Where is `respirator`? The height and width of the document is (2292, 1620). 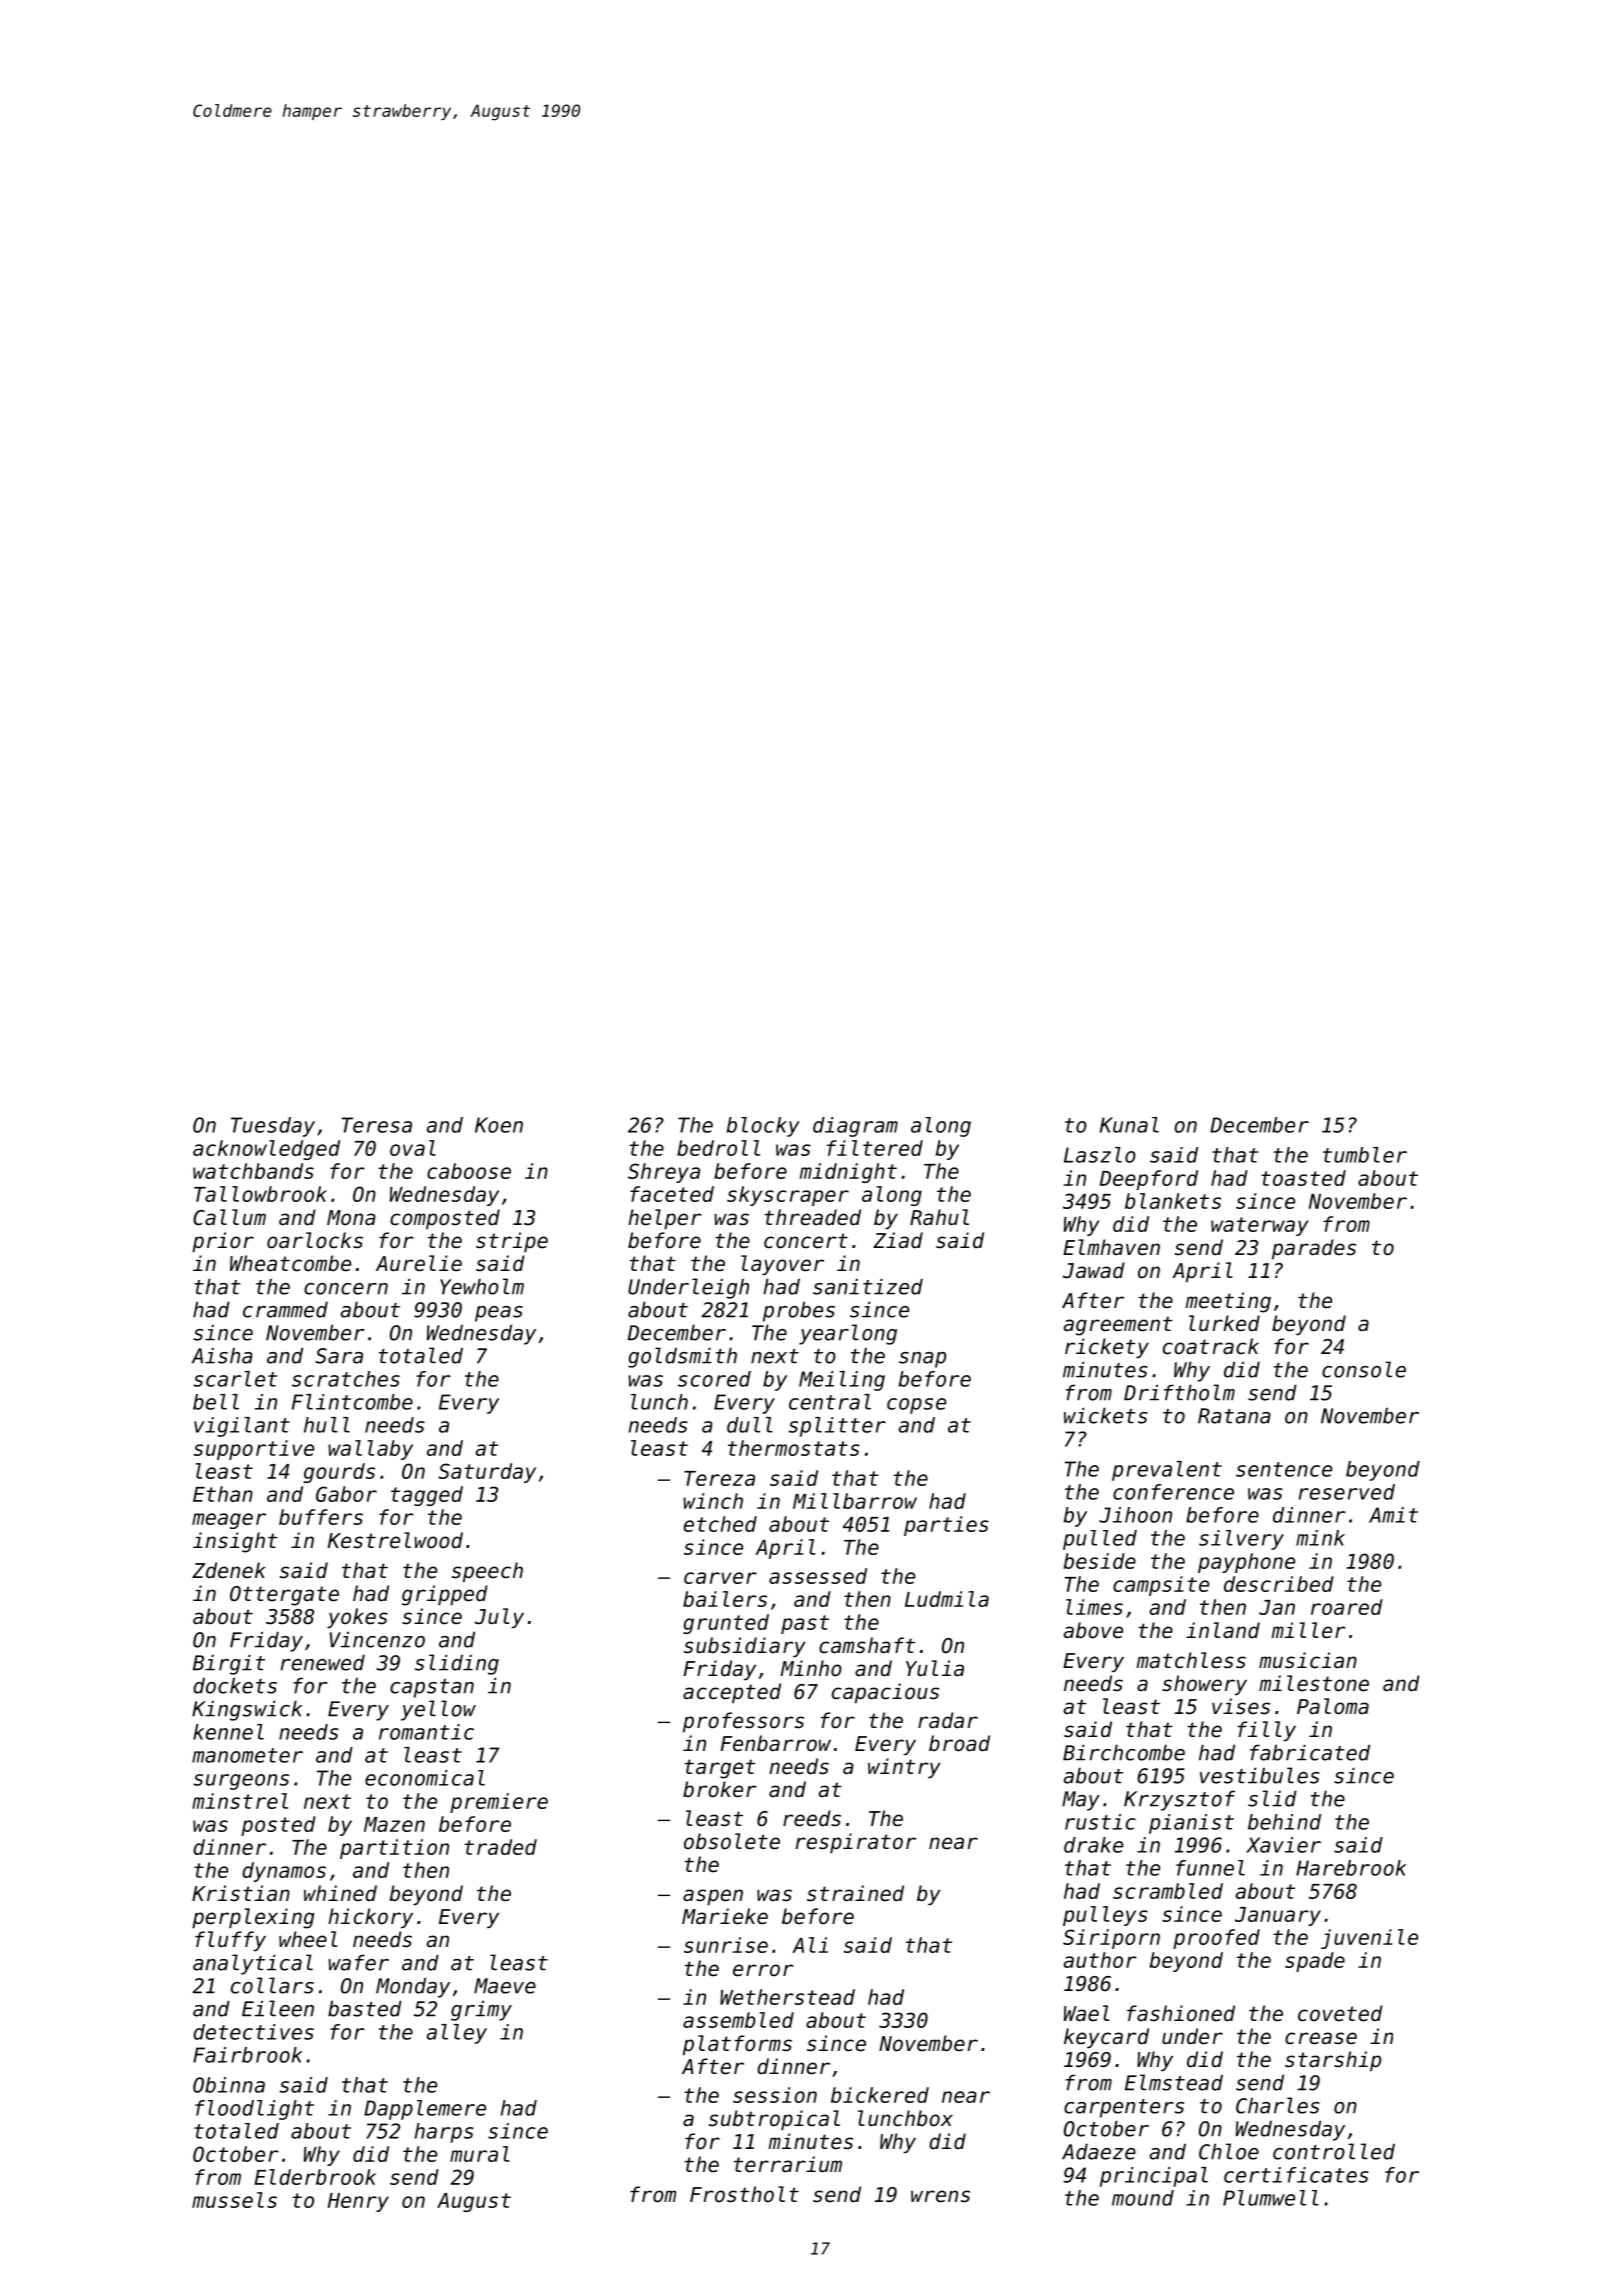
respirator is located at coordinates (856, 1843).
